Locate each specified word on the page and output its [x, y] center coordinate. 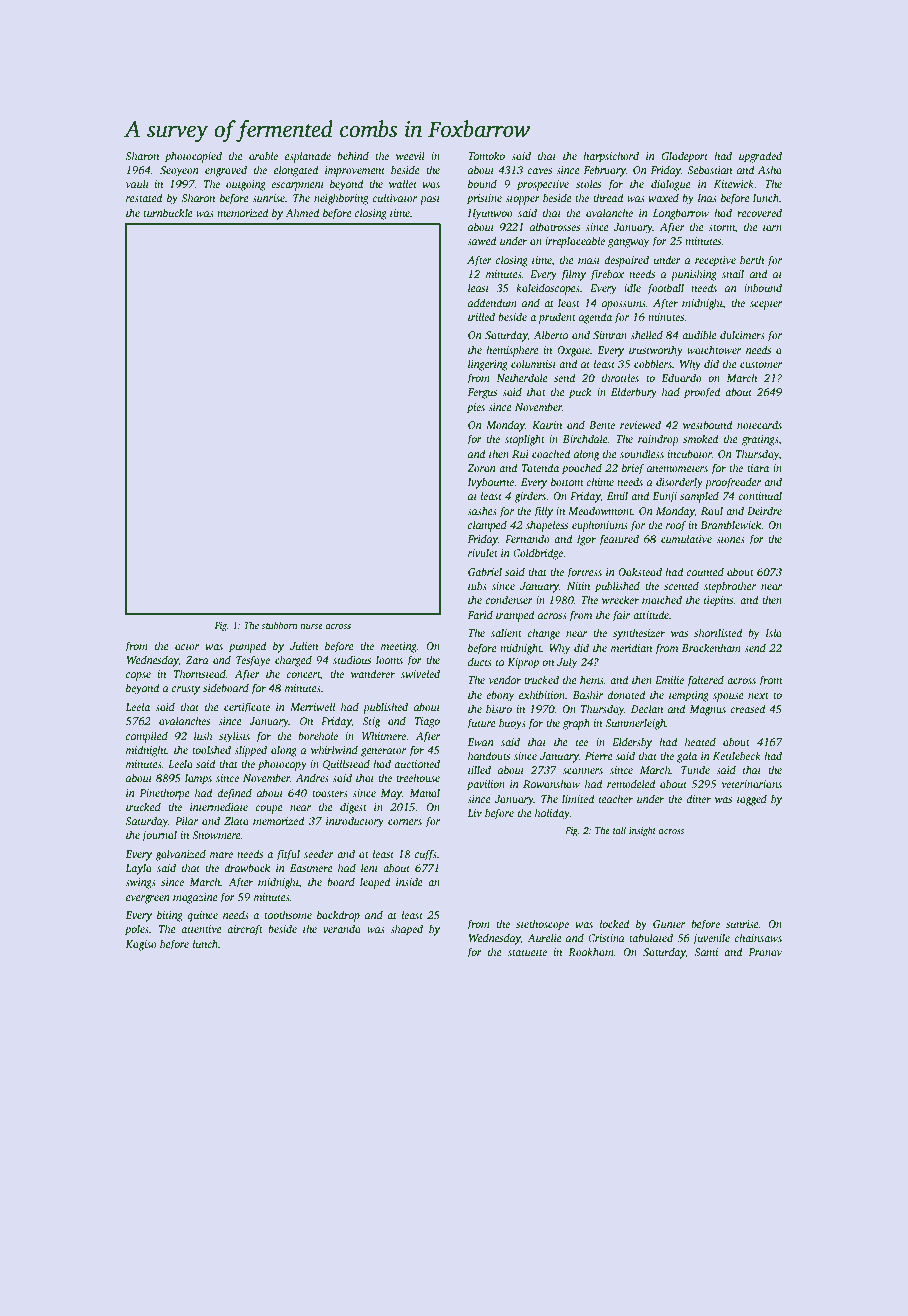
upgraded [760, 157]
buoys [512, 724]
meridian [631, 647]
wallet [403, 183]
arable [263, 155]
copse [138, 676]
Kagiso [141, 945]
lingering [488, 365]
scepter [766, 305]
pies [476, 408]
